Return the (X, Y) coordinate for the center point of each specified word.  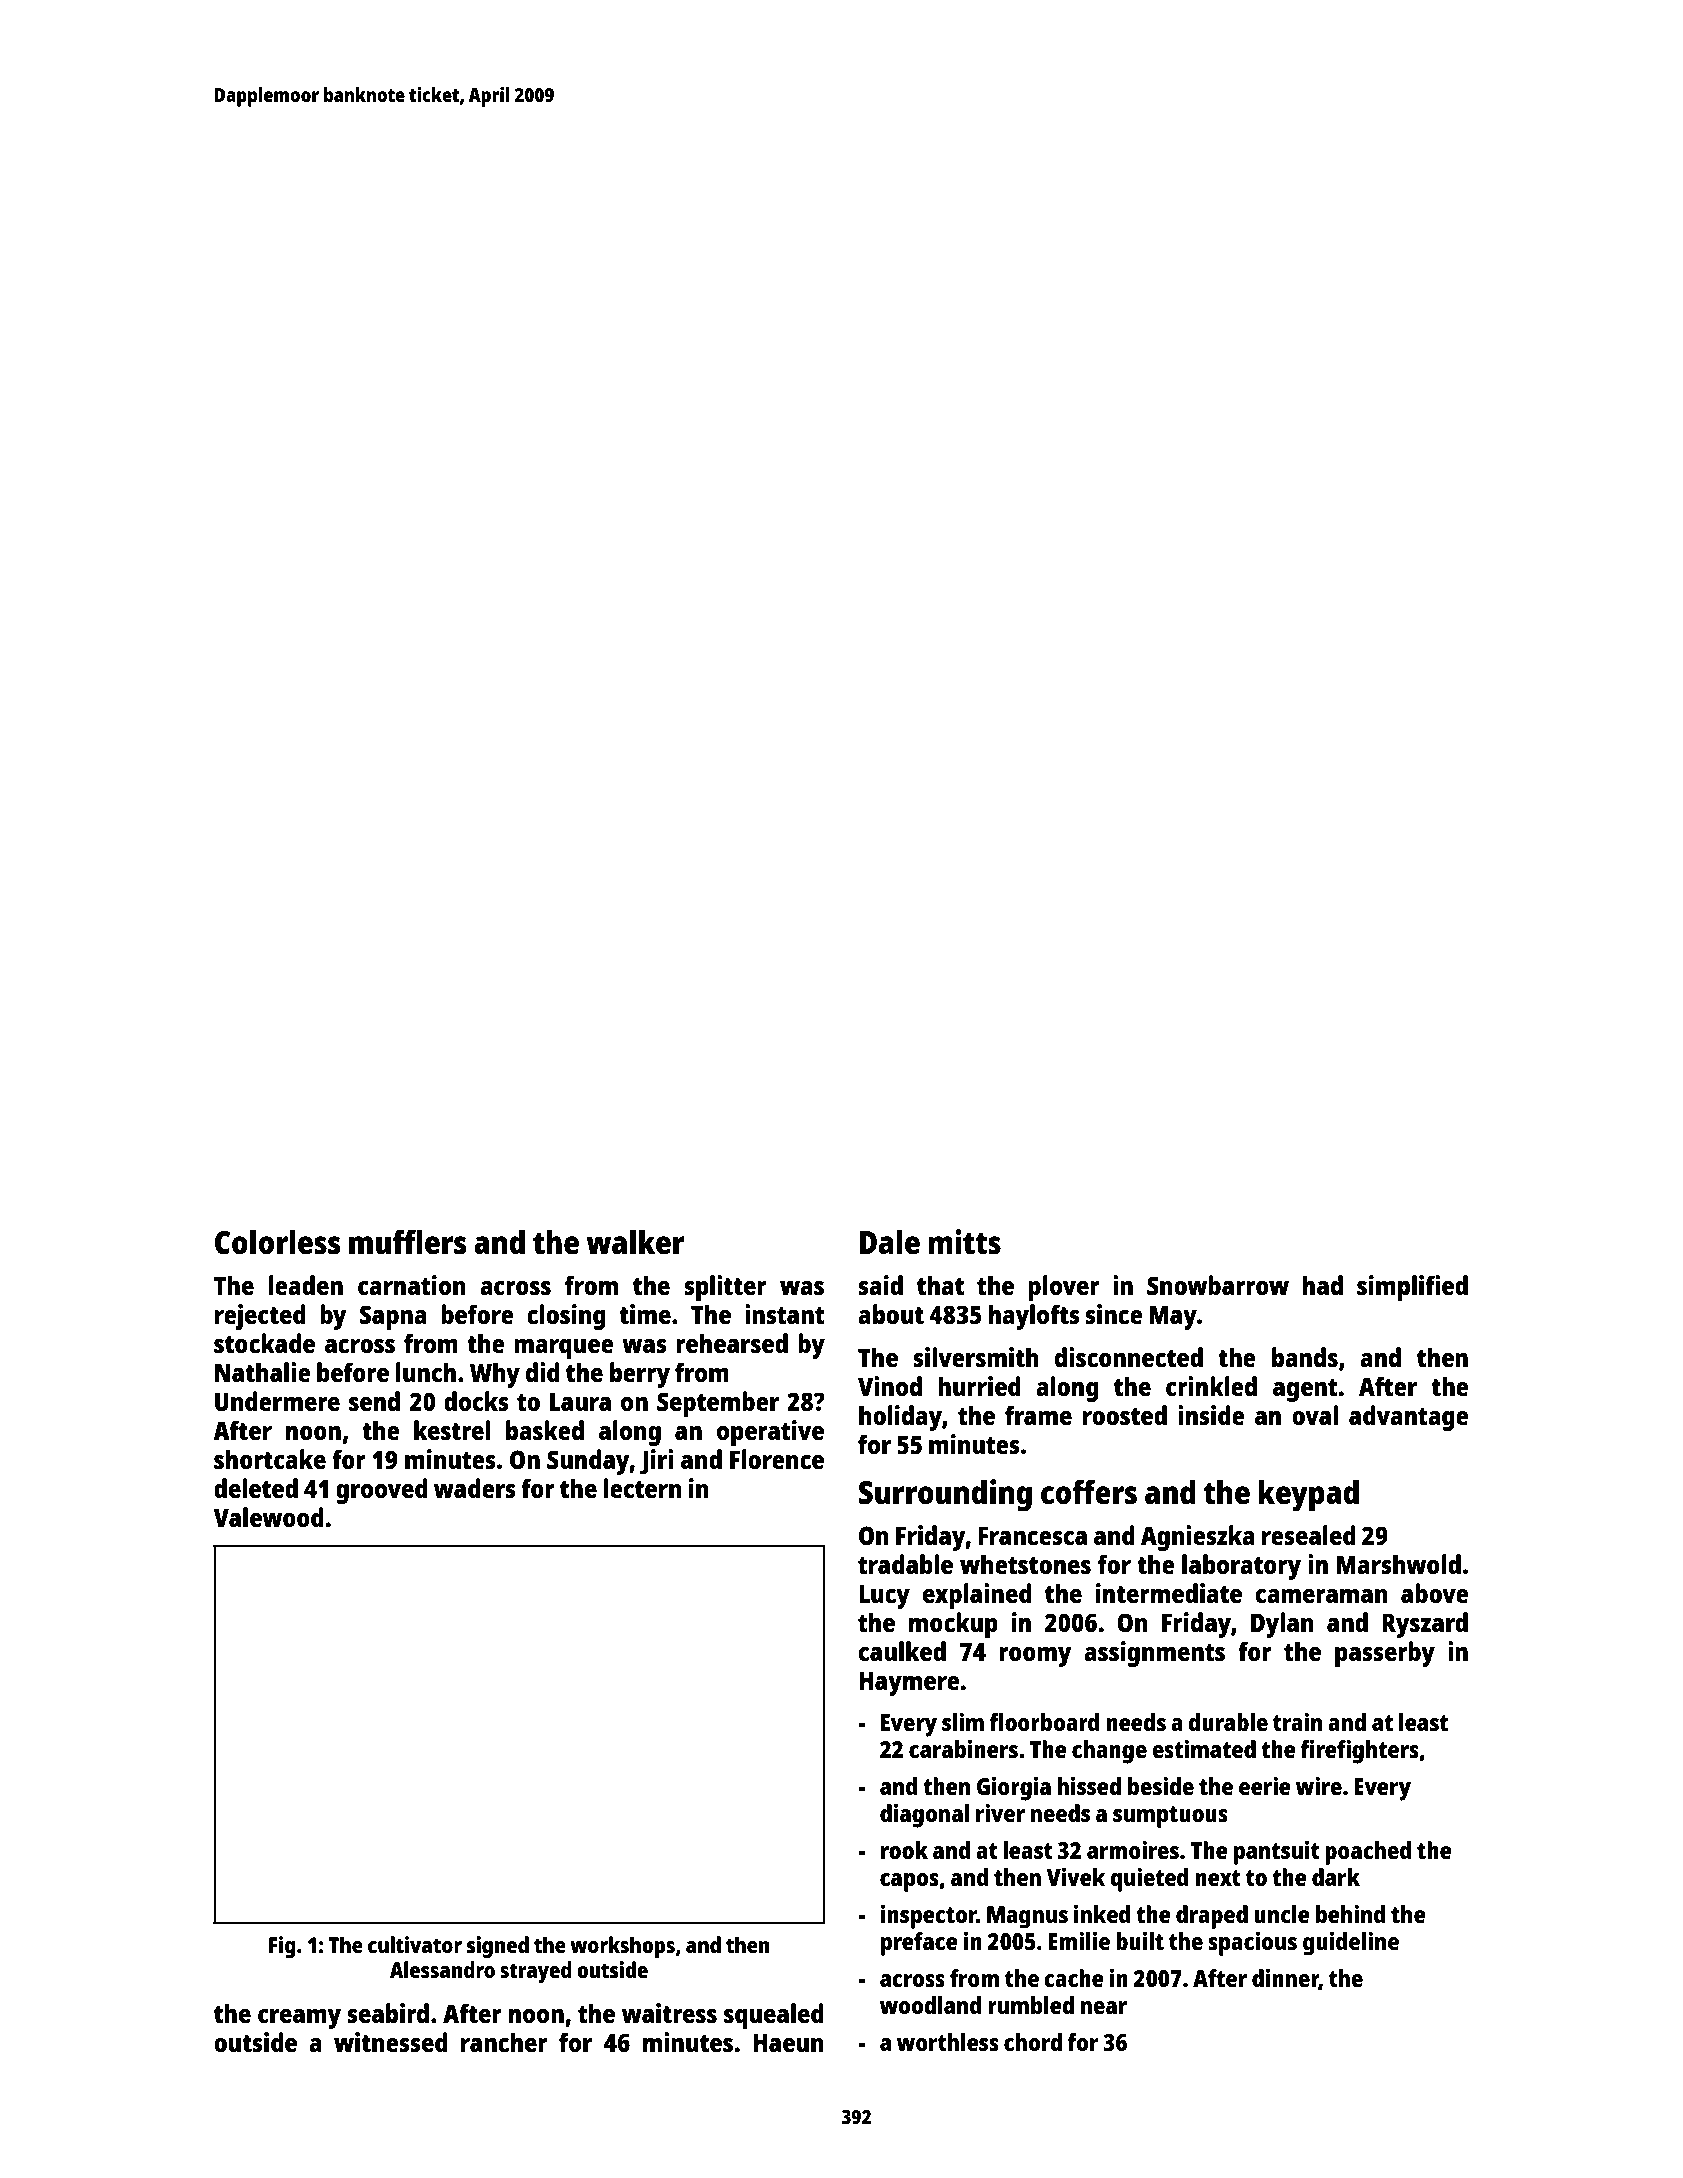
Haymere (909, 1683)
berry (640, 1375)
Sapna (393, 1317)
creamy (299, 2019)
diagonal (924, 1816)
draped (1212, 1917)
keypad (1308, 1495)
